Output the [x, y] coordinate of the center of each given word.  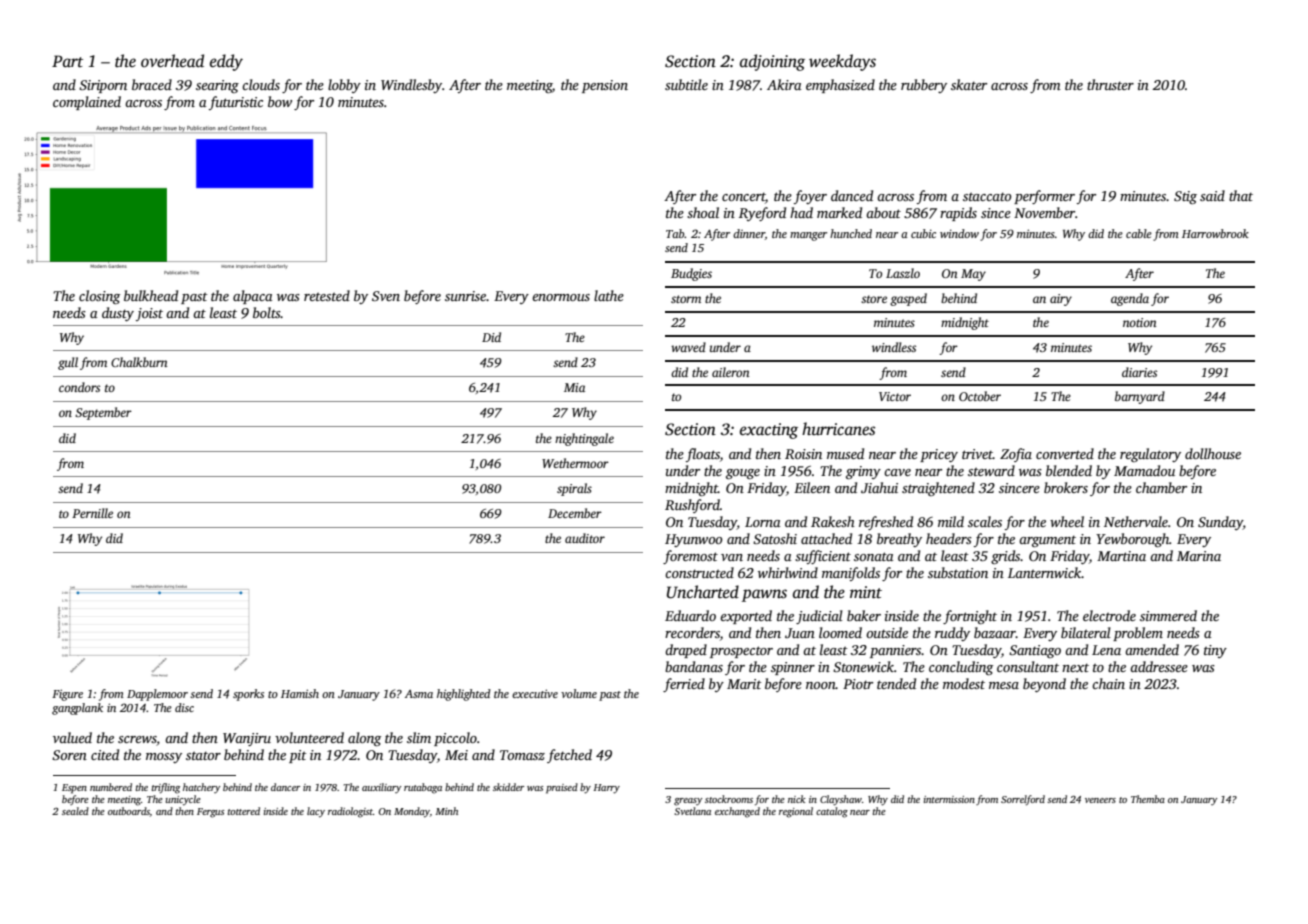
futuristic [236, 103]
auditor [585, 538]
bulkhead [151, 295]
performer [1044, 197]
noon [821, 685]
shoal [703, 212]
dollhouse [1213, 453]
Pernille [92, 513]
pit [298, 756]
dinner [749, 234]
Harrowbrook [1215, 233]
